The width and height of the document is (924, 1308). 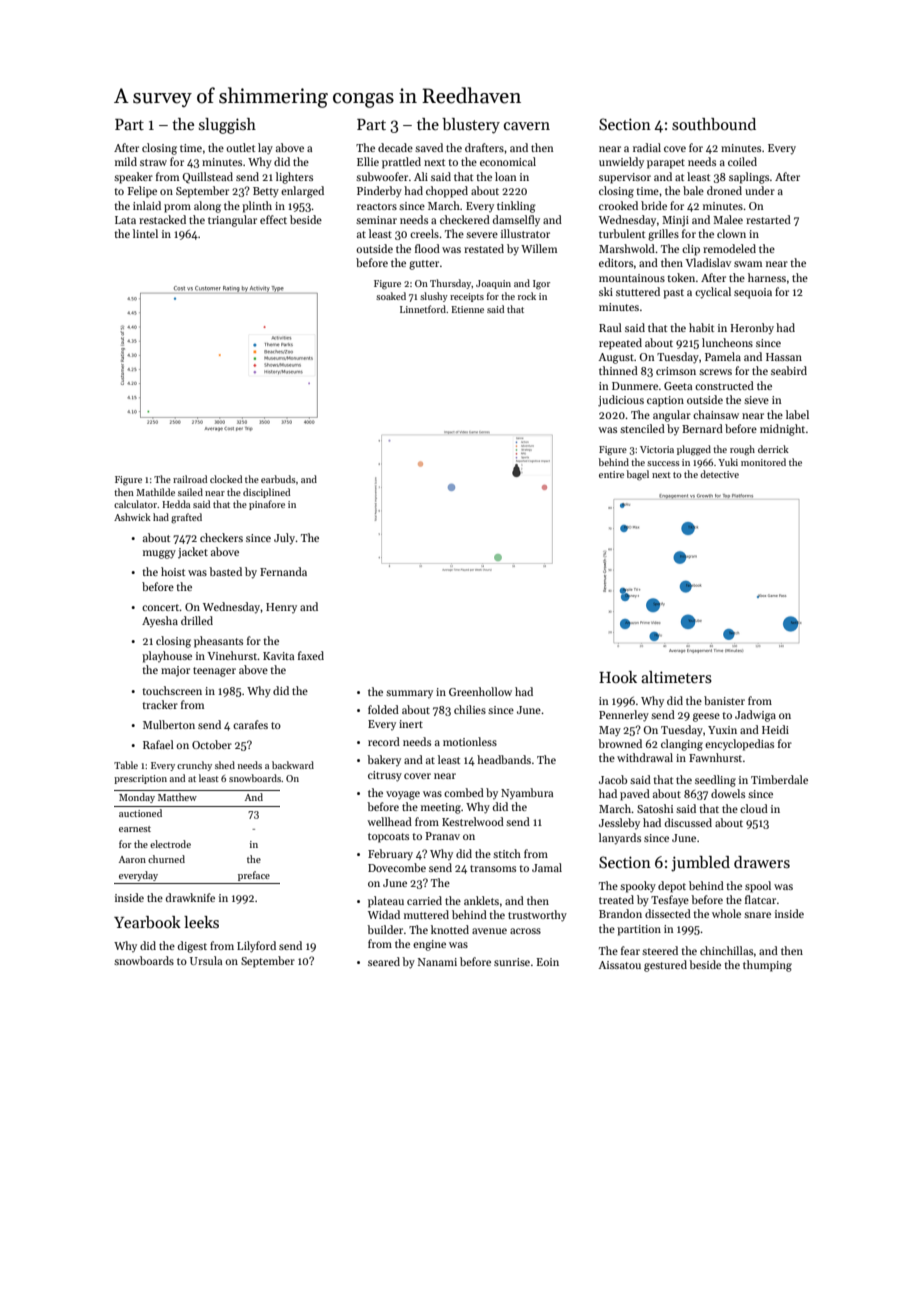 What do you see at coordinates (206, 960) in the document?
I see `Ursula` at bounding box center [206, 960].
